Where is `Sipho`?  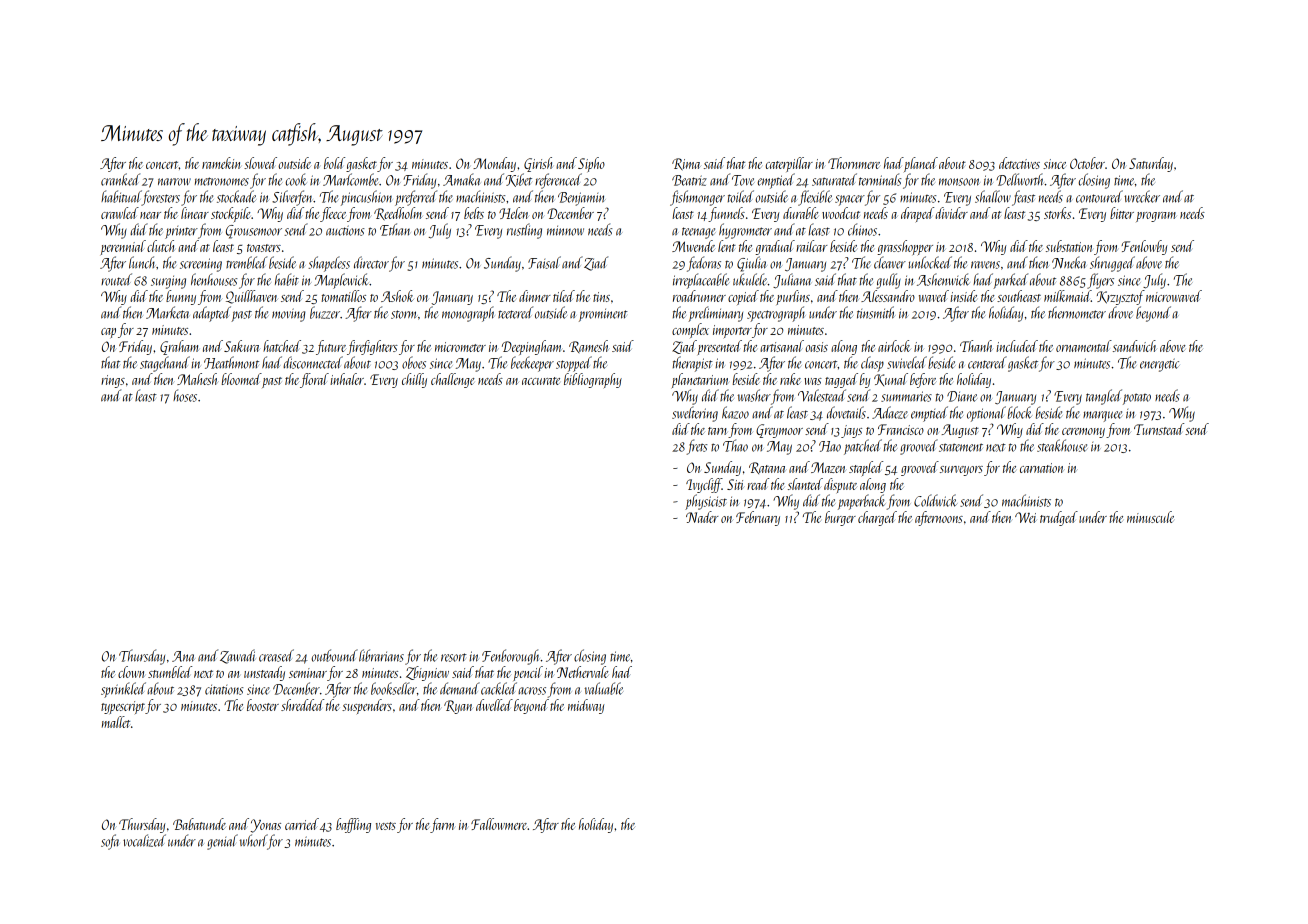 Sipho is located at coordinates (591, 164).
